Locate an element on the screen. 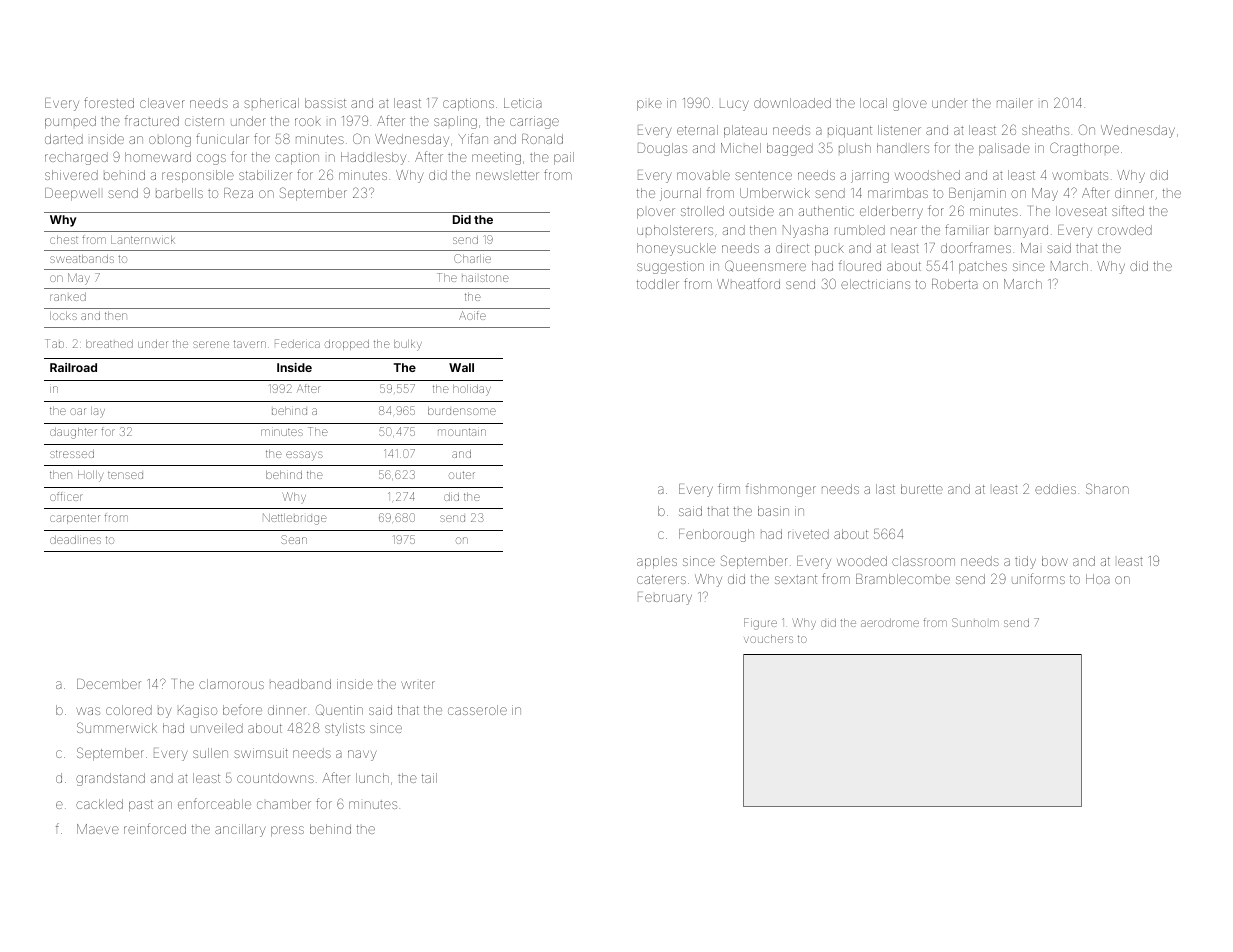 The image size is (1233, 952). pike is located at coordinates (649, 105).
